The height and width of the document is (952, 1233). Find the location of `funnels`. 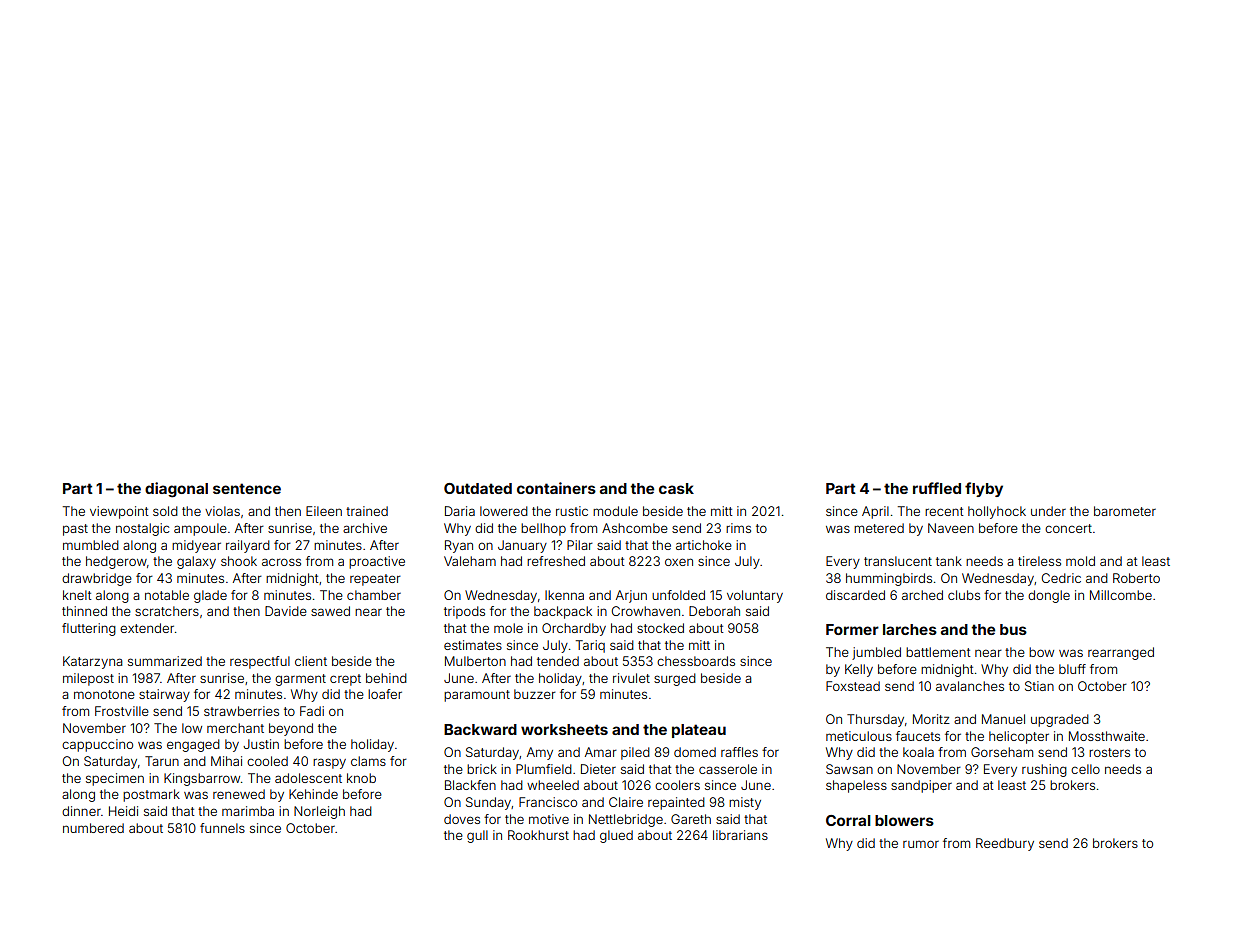

funnels is located at coordinates (222, 828).
